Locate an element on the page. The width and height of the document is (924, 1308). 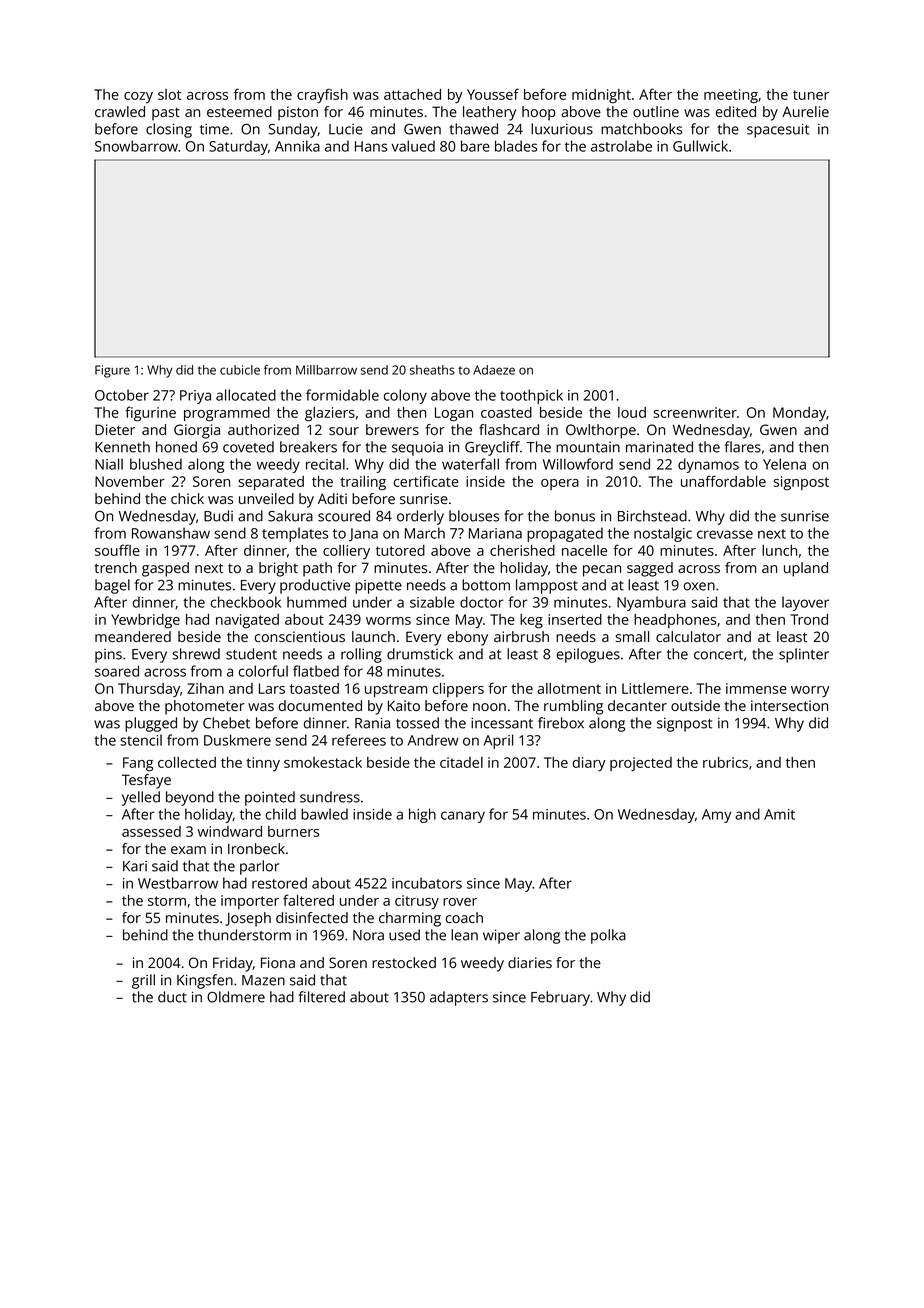
grill is located at coordinates (143, 981).
